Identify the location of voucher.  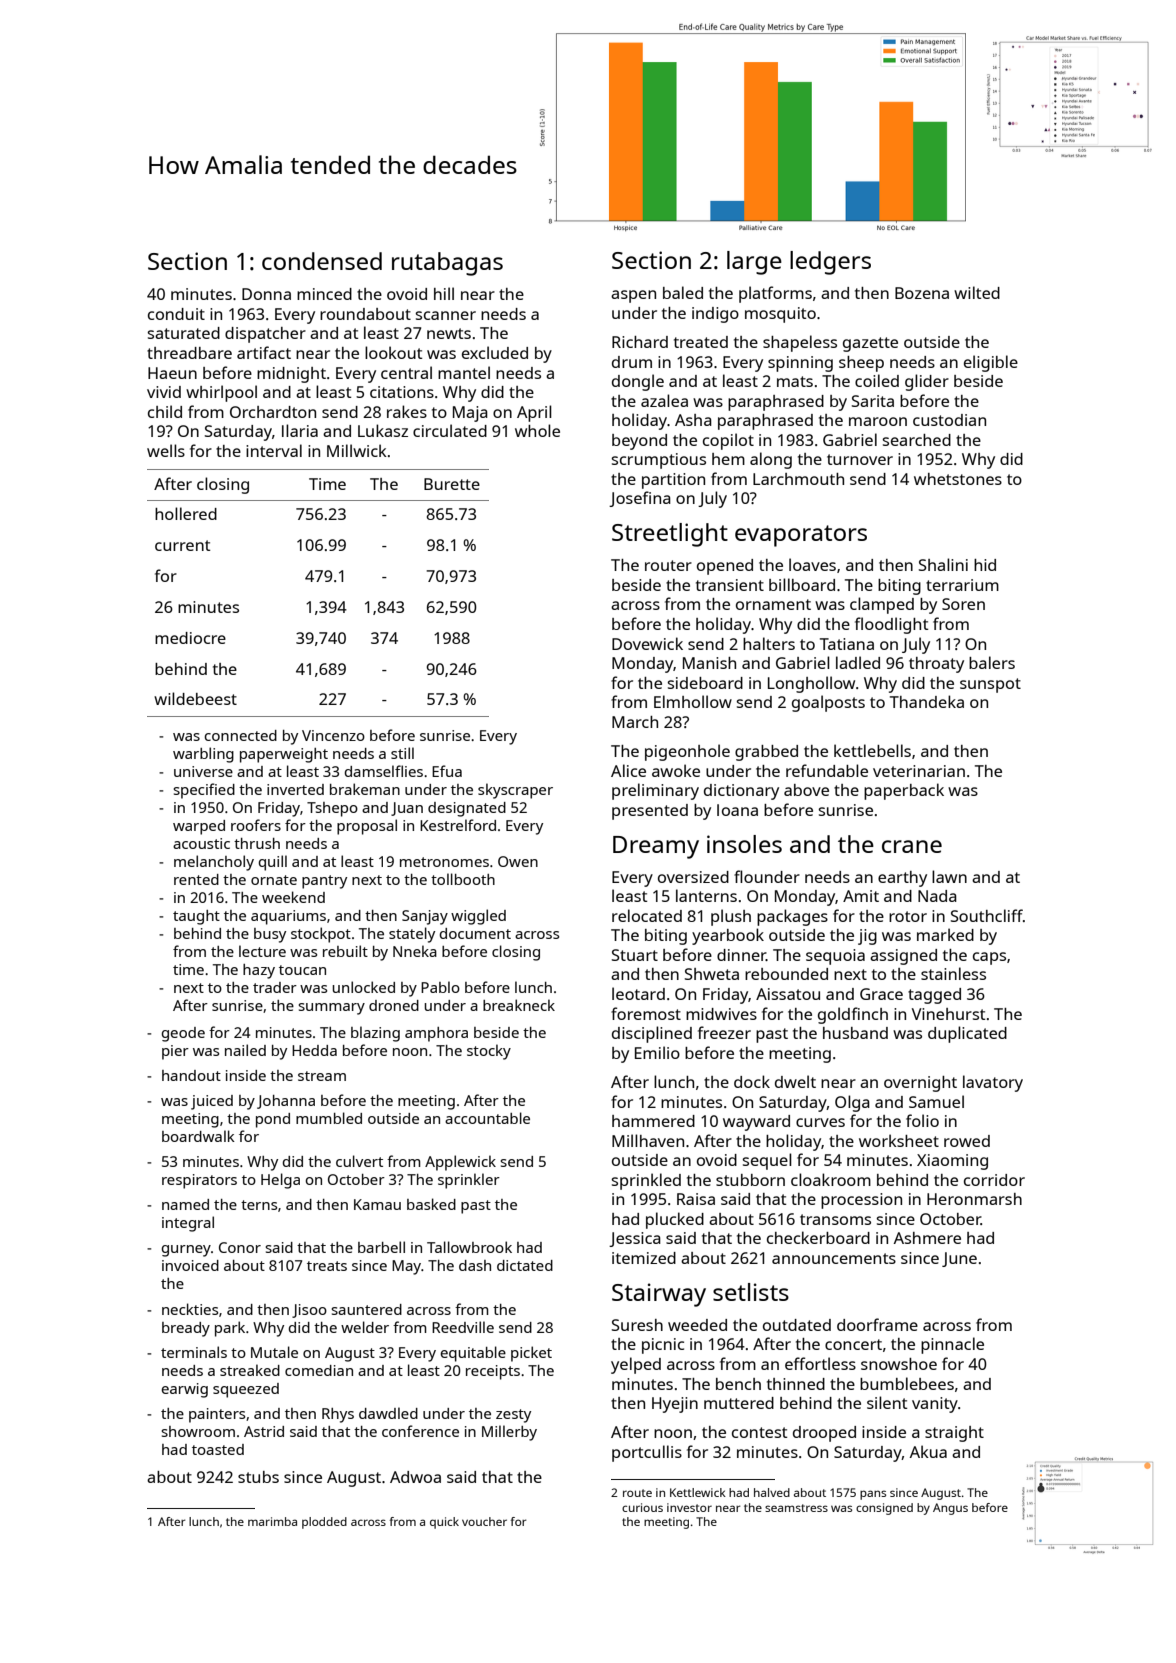
(484, 1521).
